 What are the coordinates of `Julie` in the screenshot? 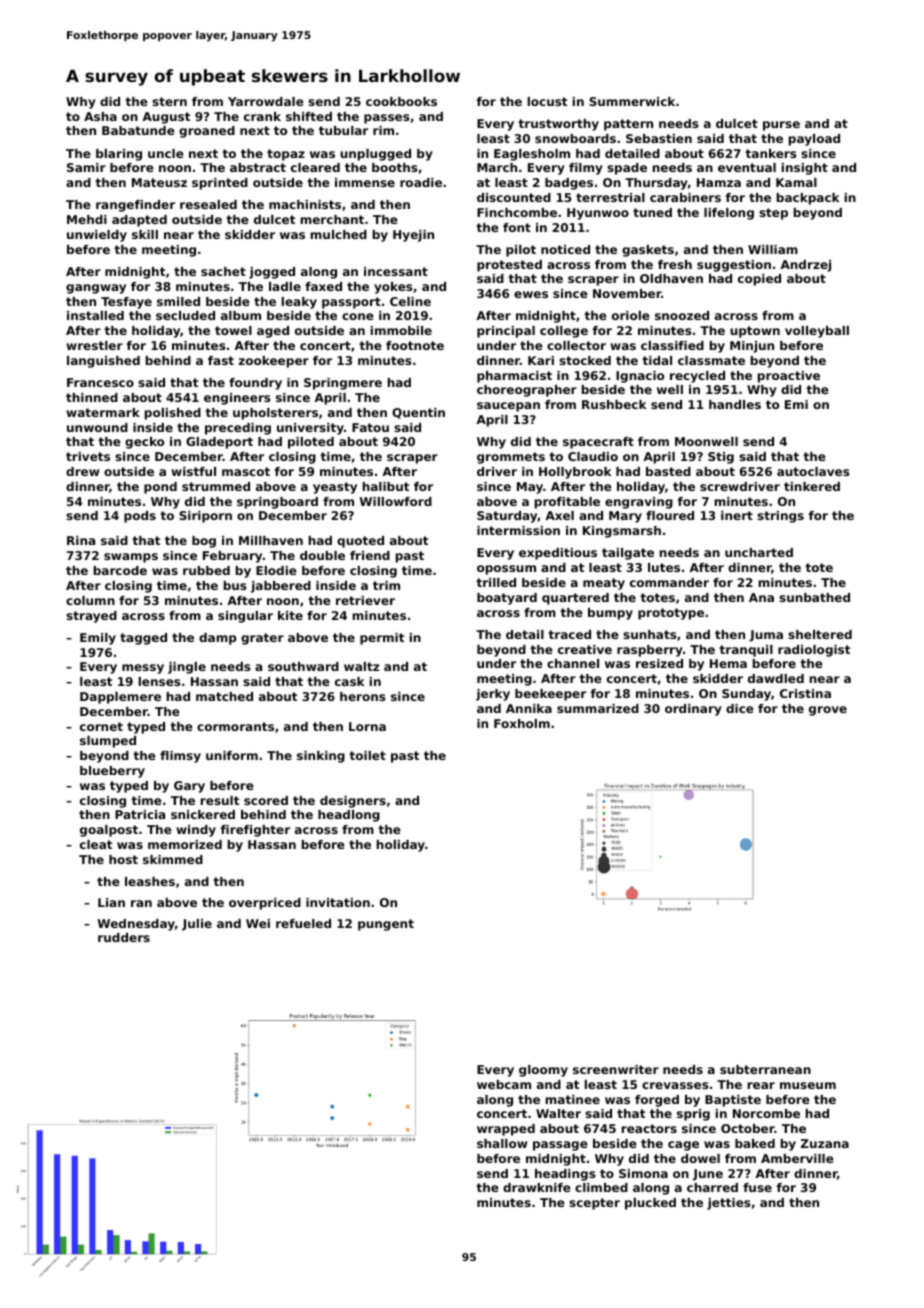 It's located at (197, 925).
